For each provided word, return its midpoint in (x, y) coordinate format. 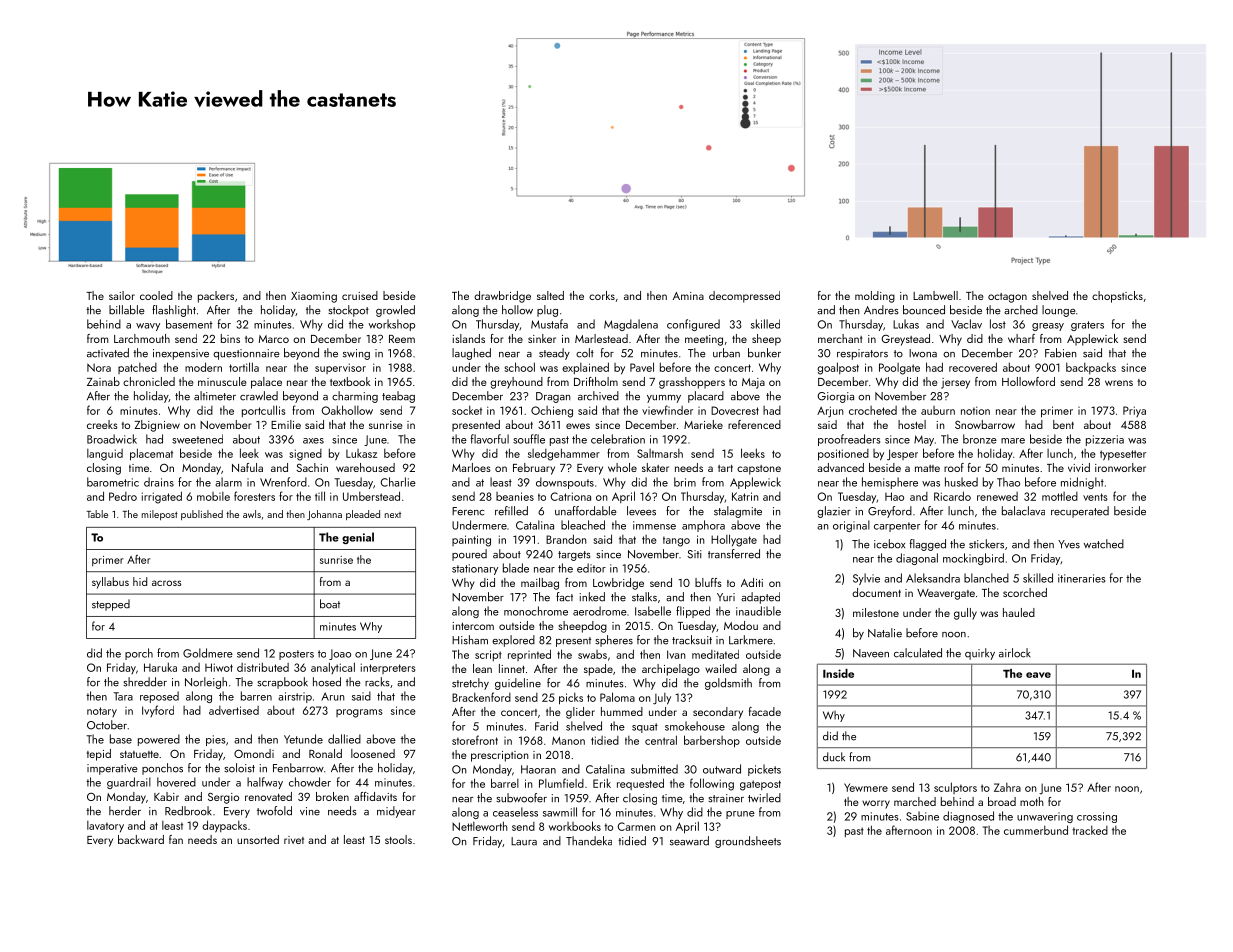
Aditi (752, 582)
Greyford (890, 512)
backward (141, 839)
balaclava (1023, 511)
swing (356, 354)
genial (358, 538)
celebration (618, 439)
